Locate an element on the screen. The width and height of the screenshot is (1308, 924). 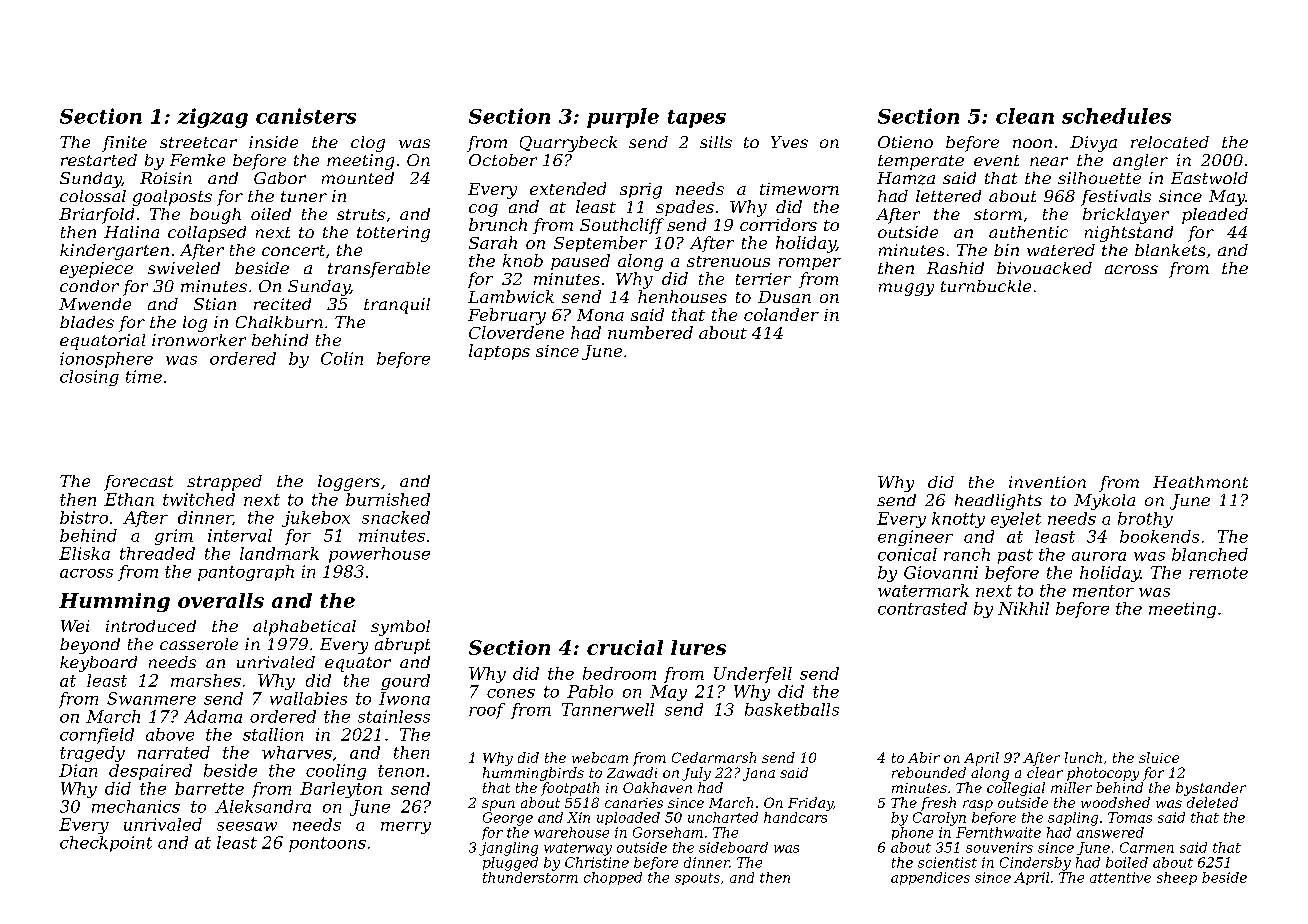
appendices is located at coordinates (930, 878).
